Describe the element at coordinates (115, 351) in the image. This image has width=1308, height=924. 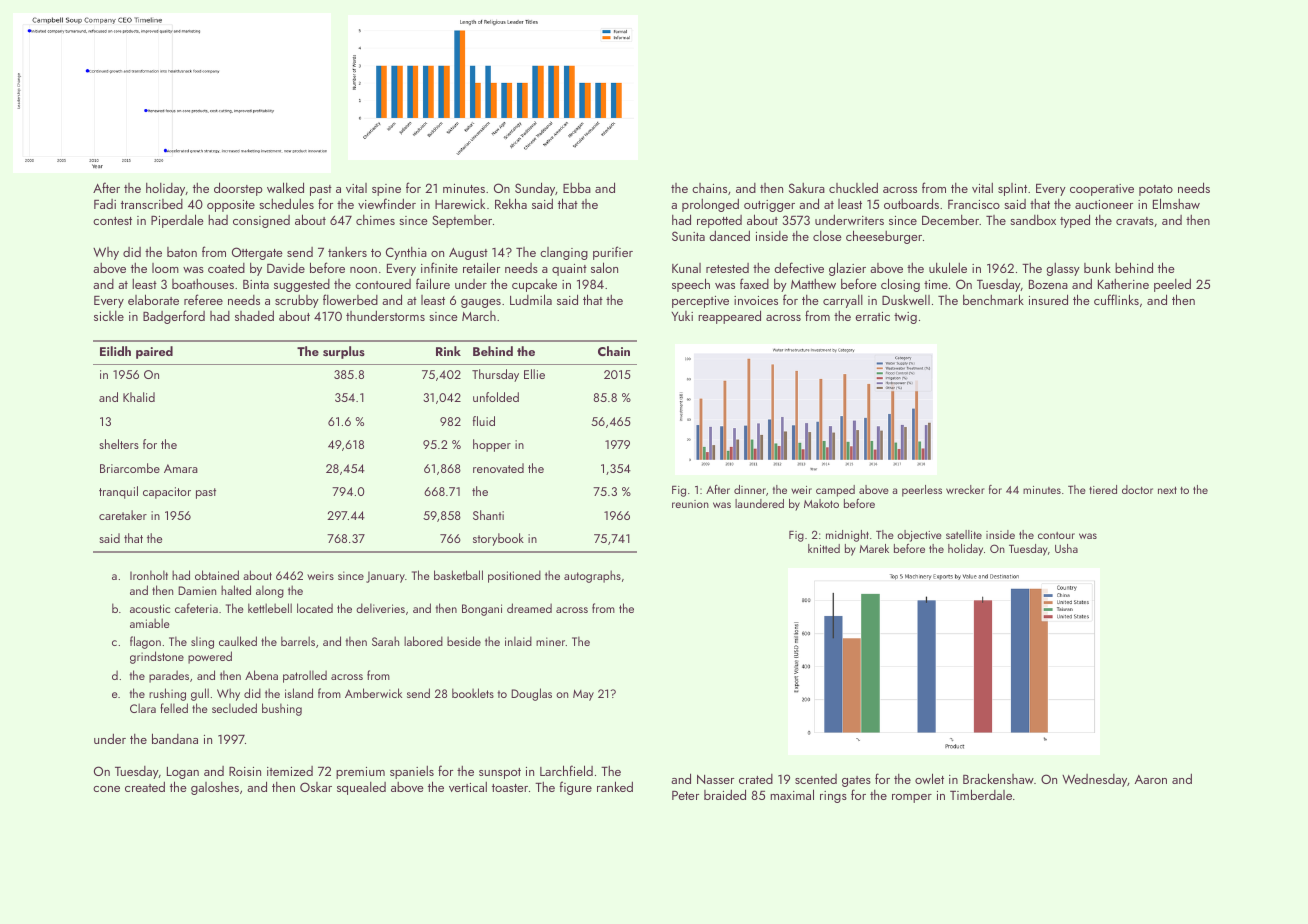
I see `Eilidh` at that location.
